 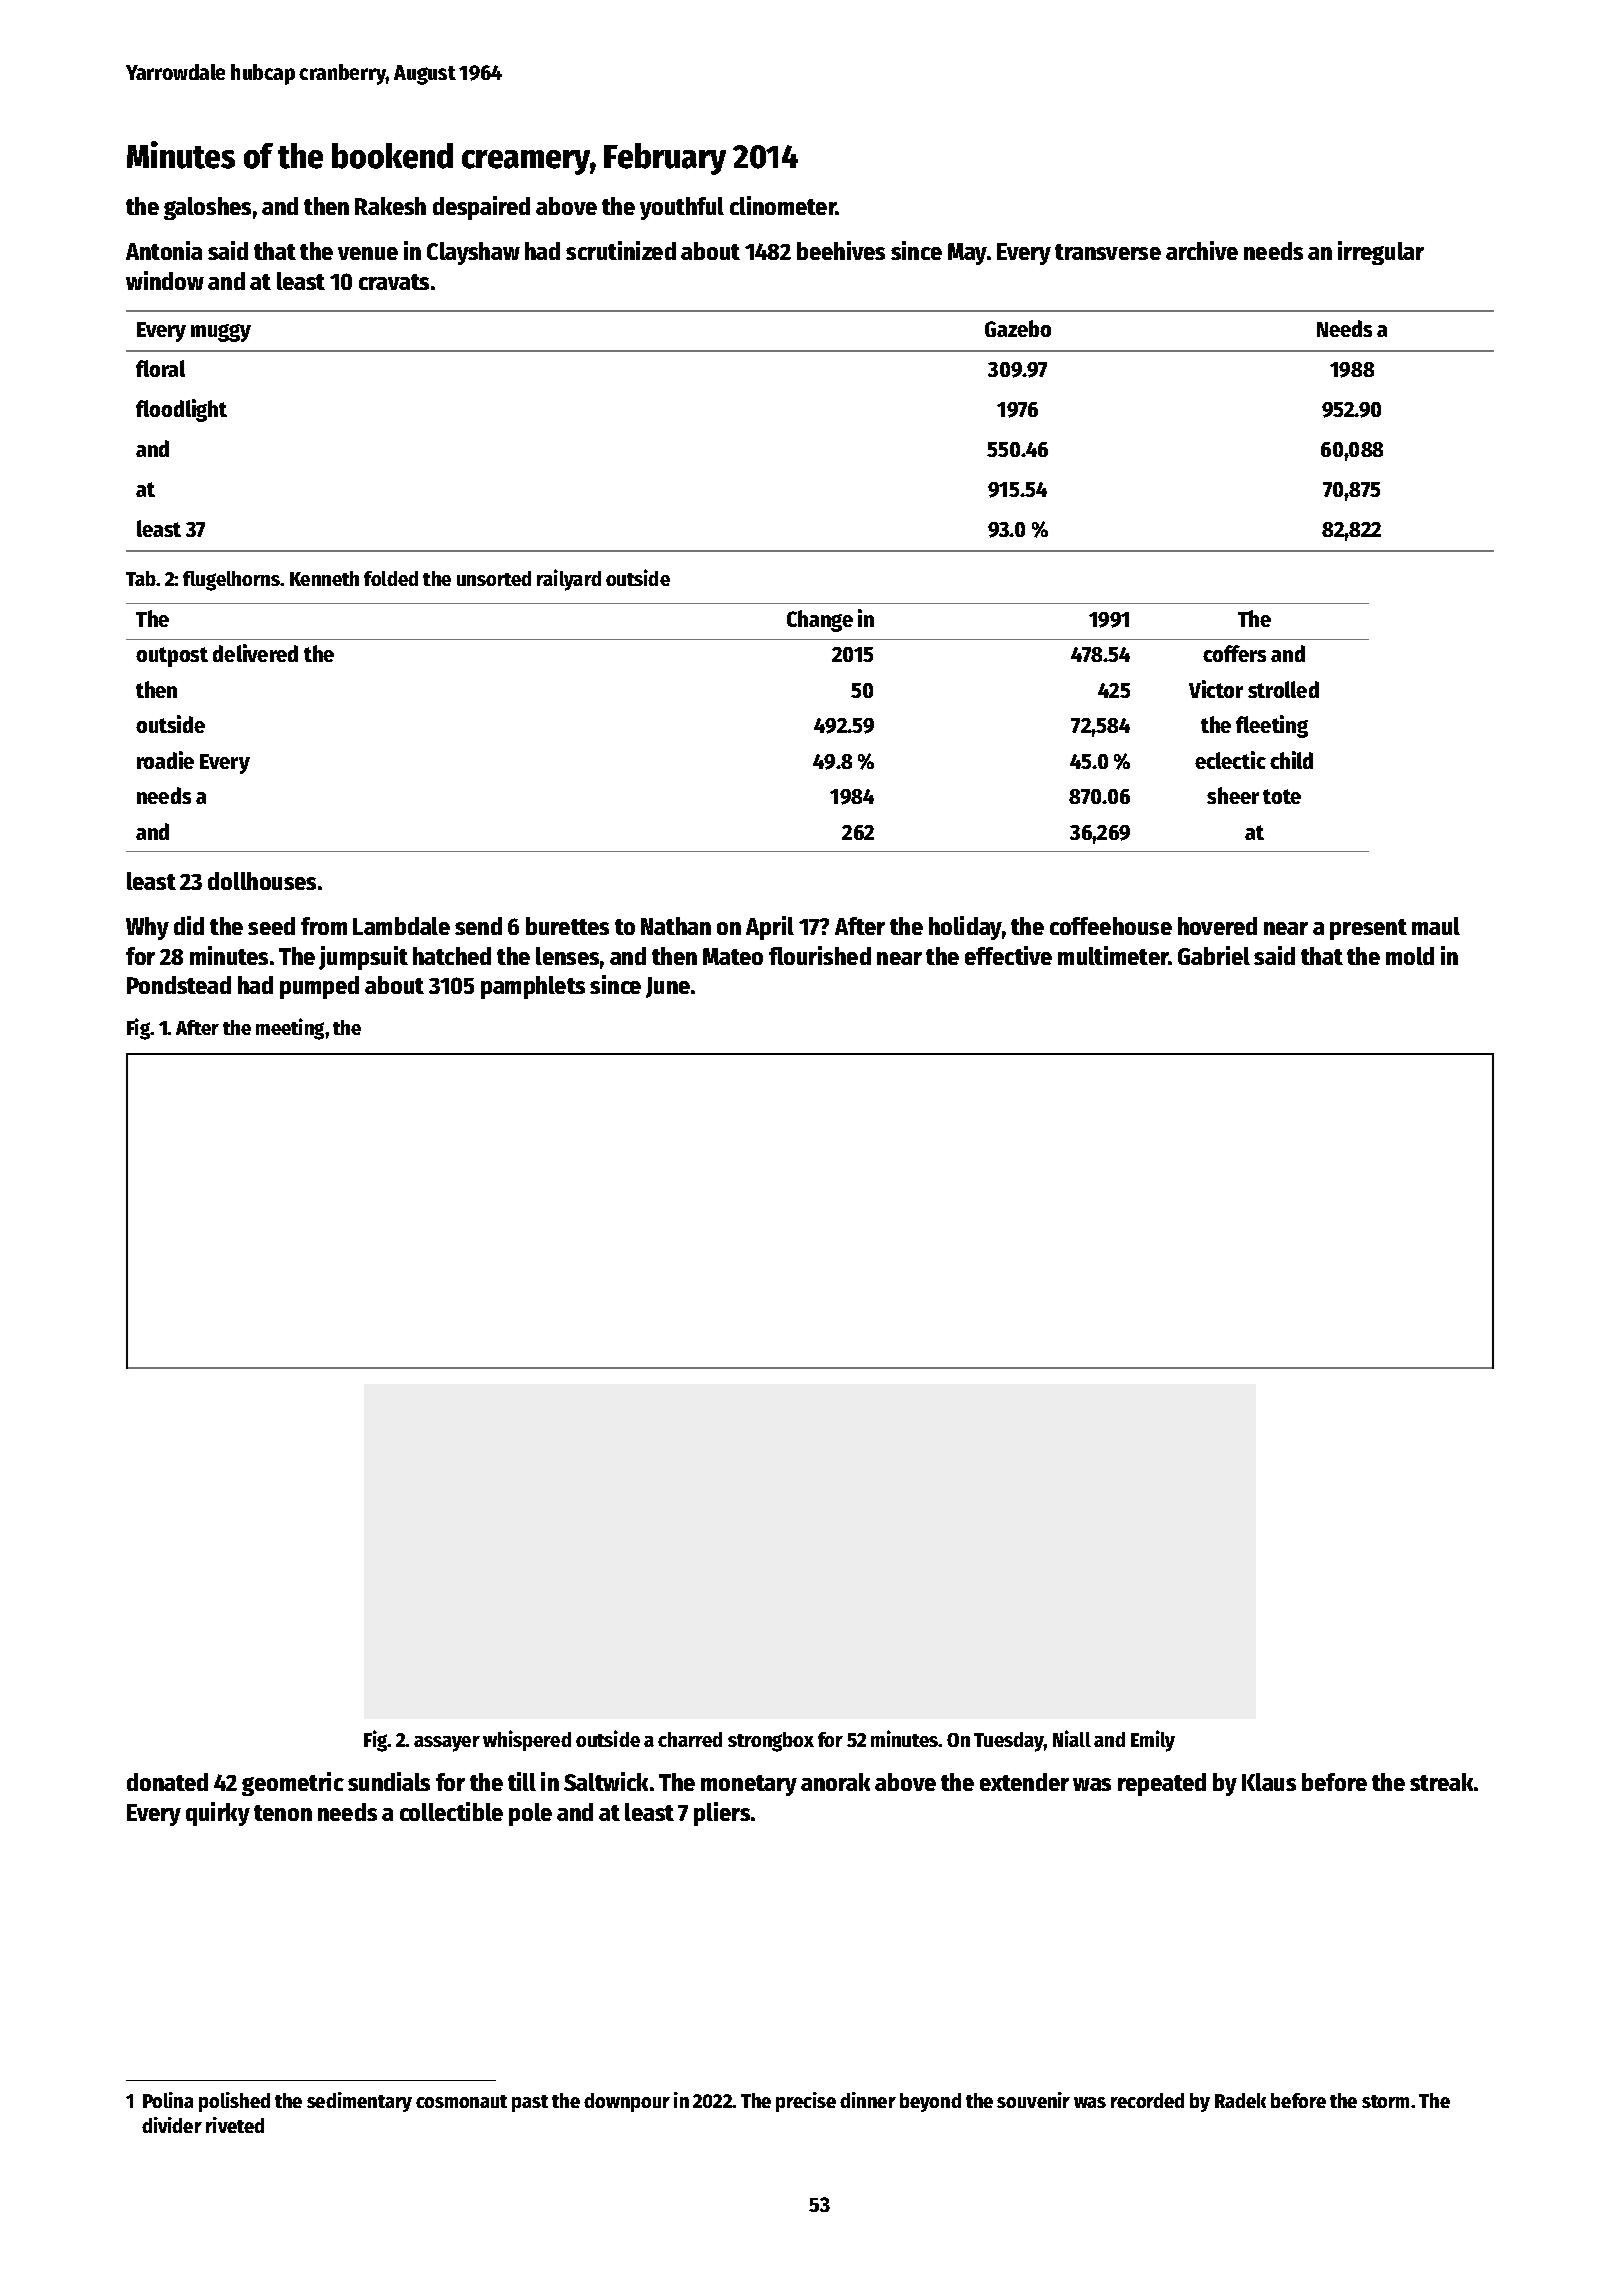 What do you see at coordinates (290, 1029) in the screenshot?
I see `meeting` at bounding box center [290, 1029].
